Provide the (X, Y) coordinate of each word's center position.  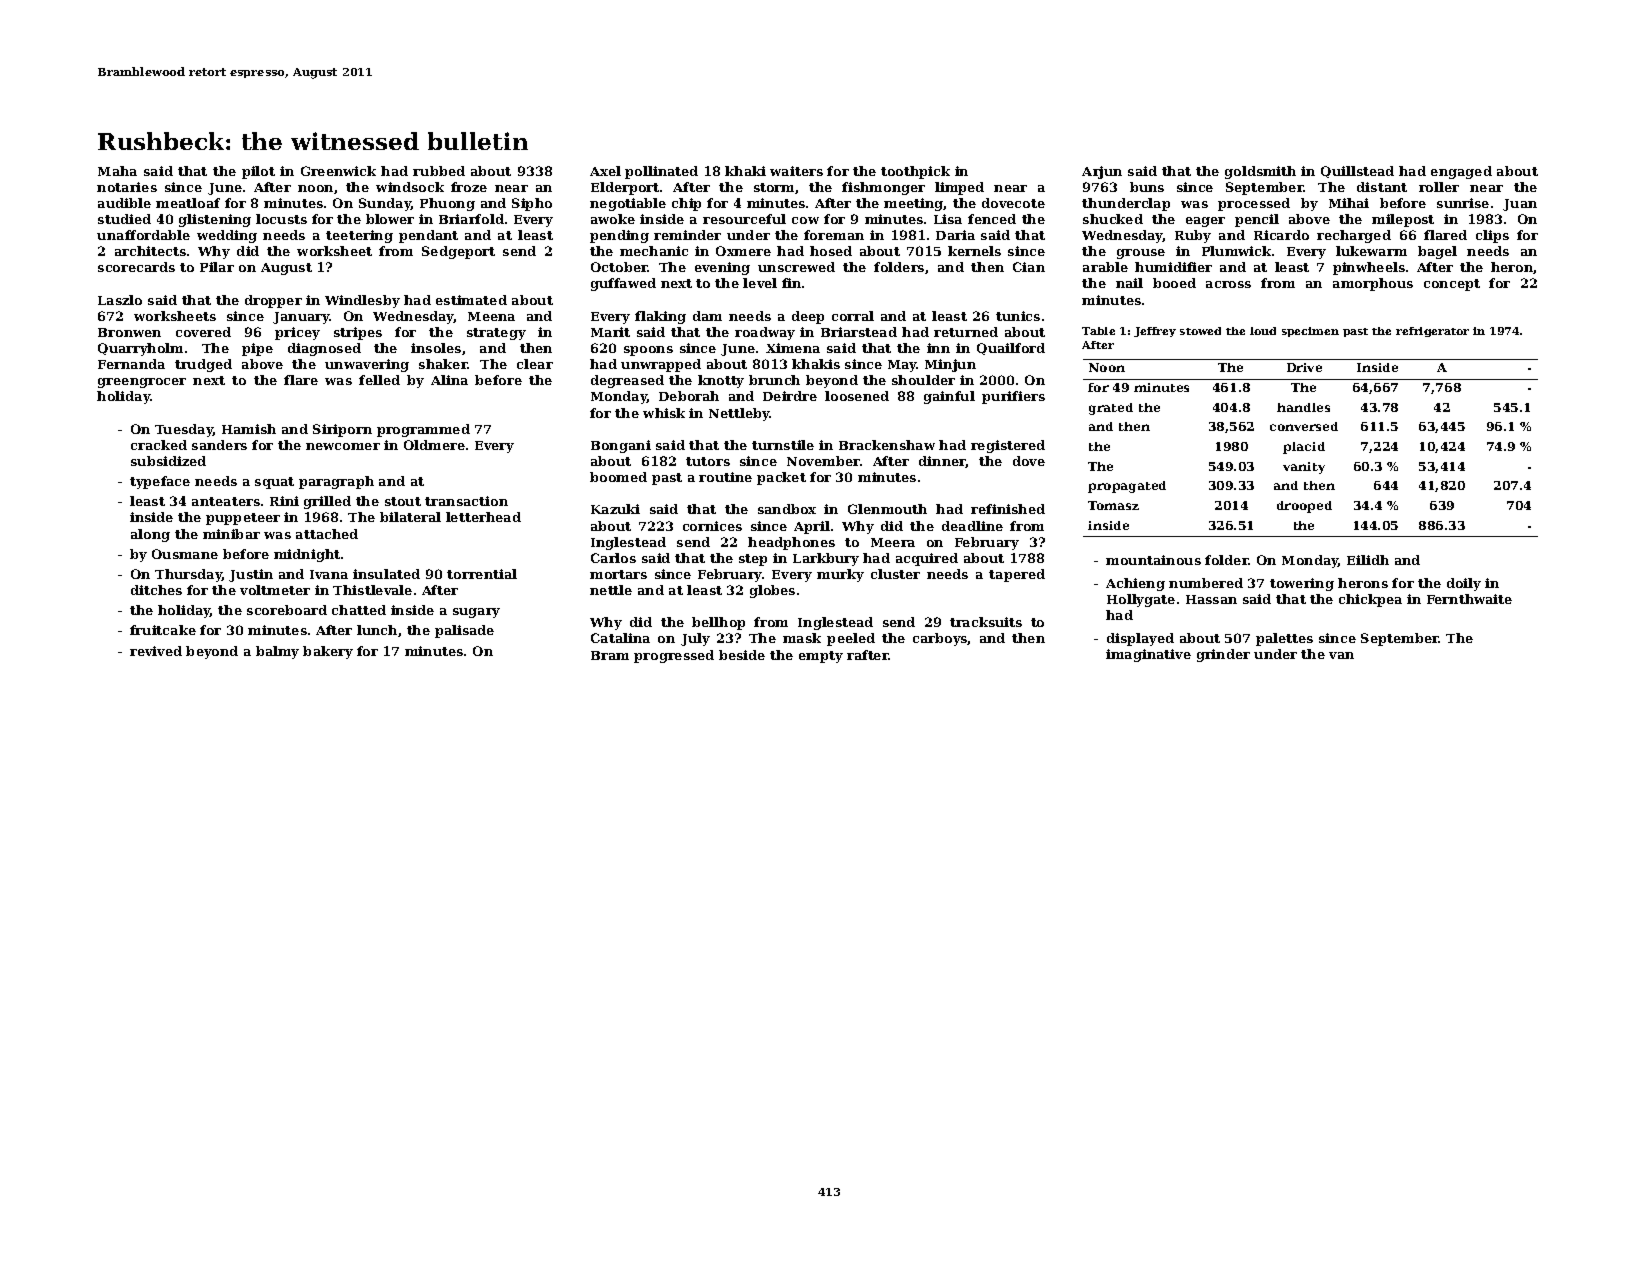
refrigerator (1432, 332)
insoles (436, 348)
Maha (117, 171)
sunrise (1463, 203)
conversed (1304, 426)
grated (1111, 409)
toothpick (915, 172)
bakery (328, 652)
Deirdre (790, 396)
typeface (160, 482)
